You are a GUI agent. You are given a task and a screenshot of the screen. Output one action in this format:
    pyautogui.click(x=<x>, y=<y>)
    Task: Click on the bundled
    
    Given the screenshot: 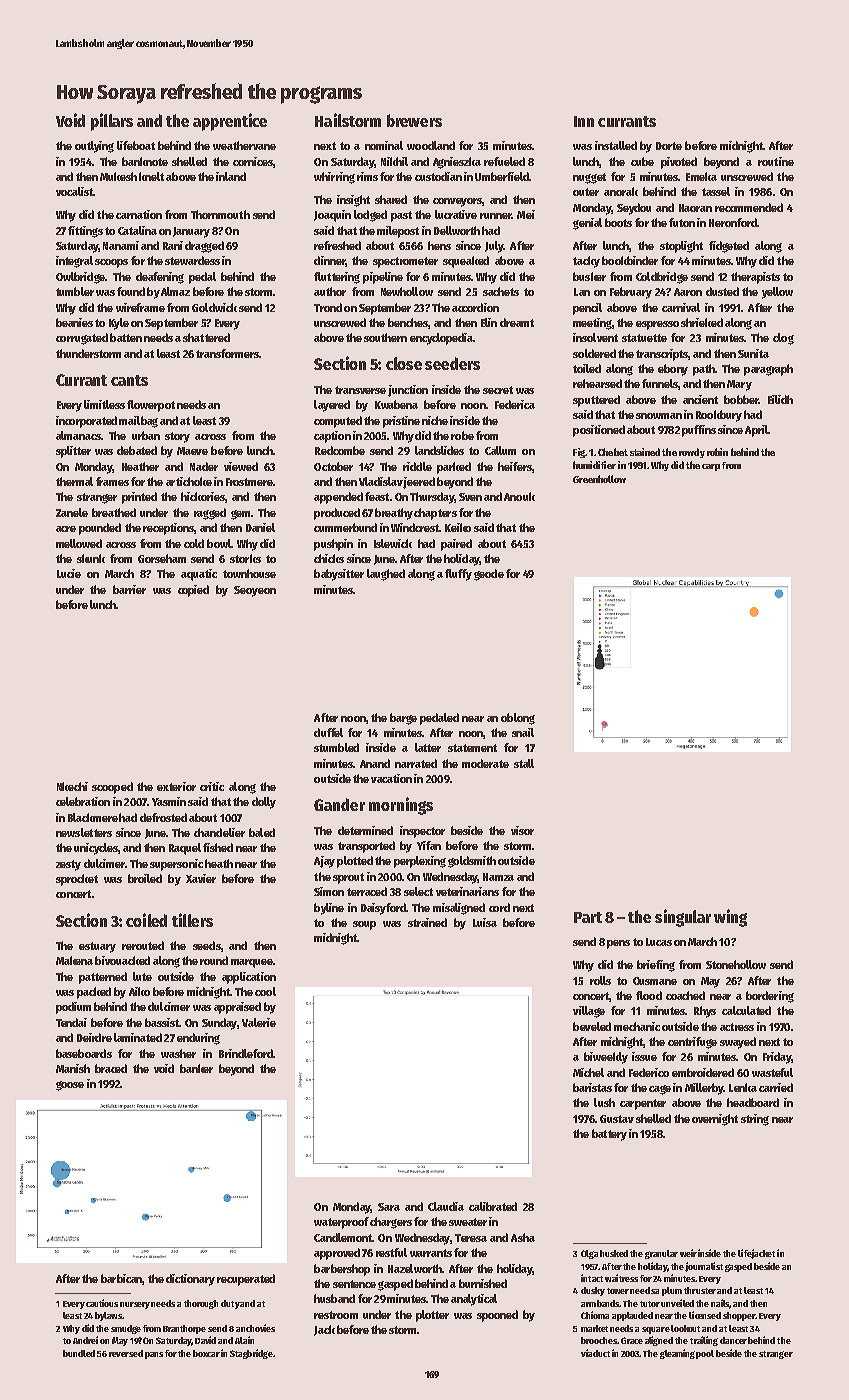 What is the action you would take?
    pyautogui.click(x=79, y=1353)
